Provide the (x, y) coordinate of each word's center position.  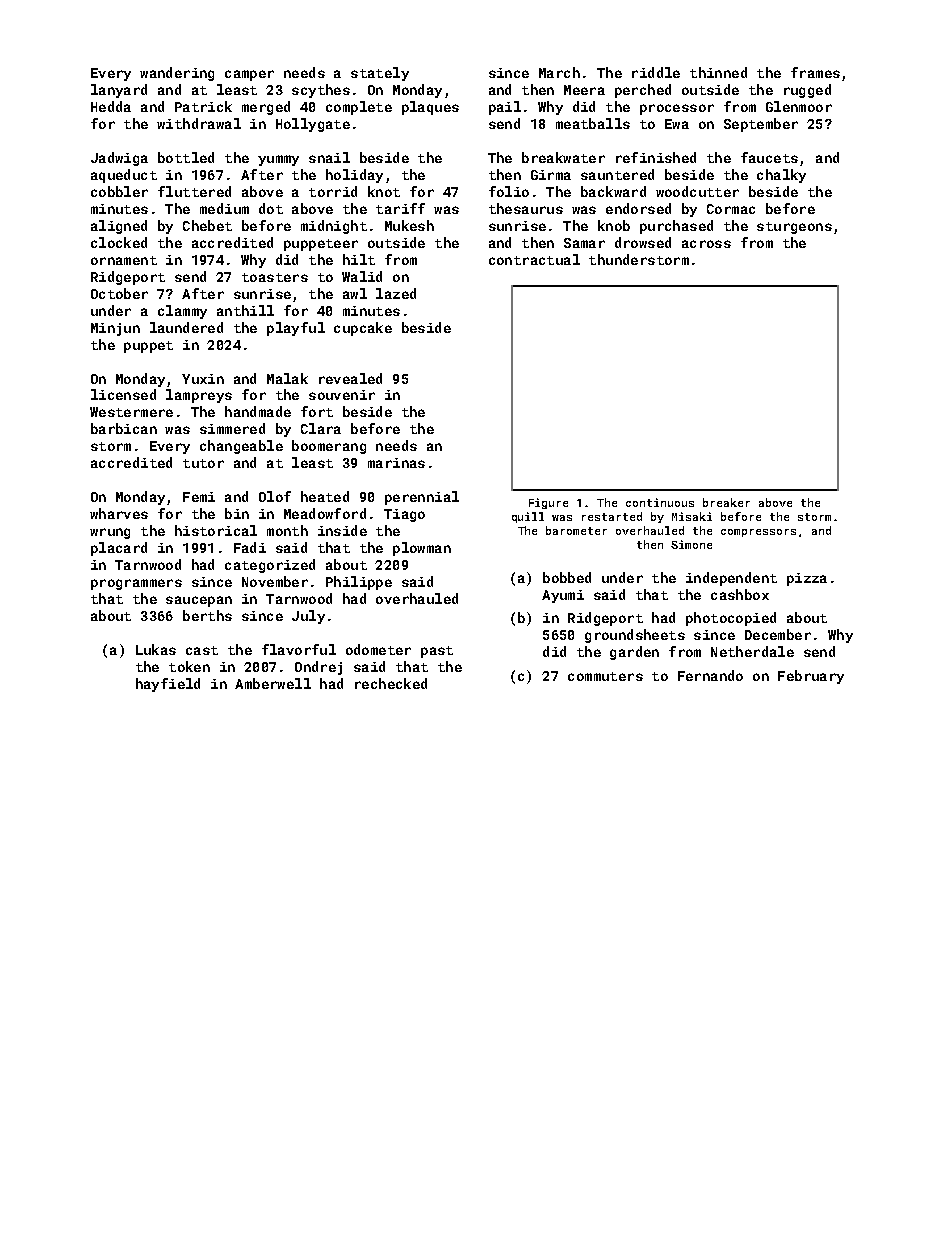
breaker (726, 502)
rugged (807, 91)
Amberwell (273, 683)
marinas (396, 463)
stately (380, 74)
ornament (124, 260)
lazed (396, 293)
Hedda (111, 106)
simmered (232, 428)
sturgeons (794, 228)
